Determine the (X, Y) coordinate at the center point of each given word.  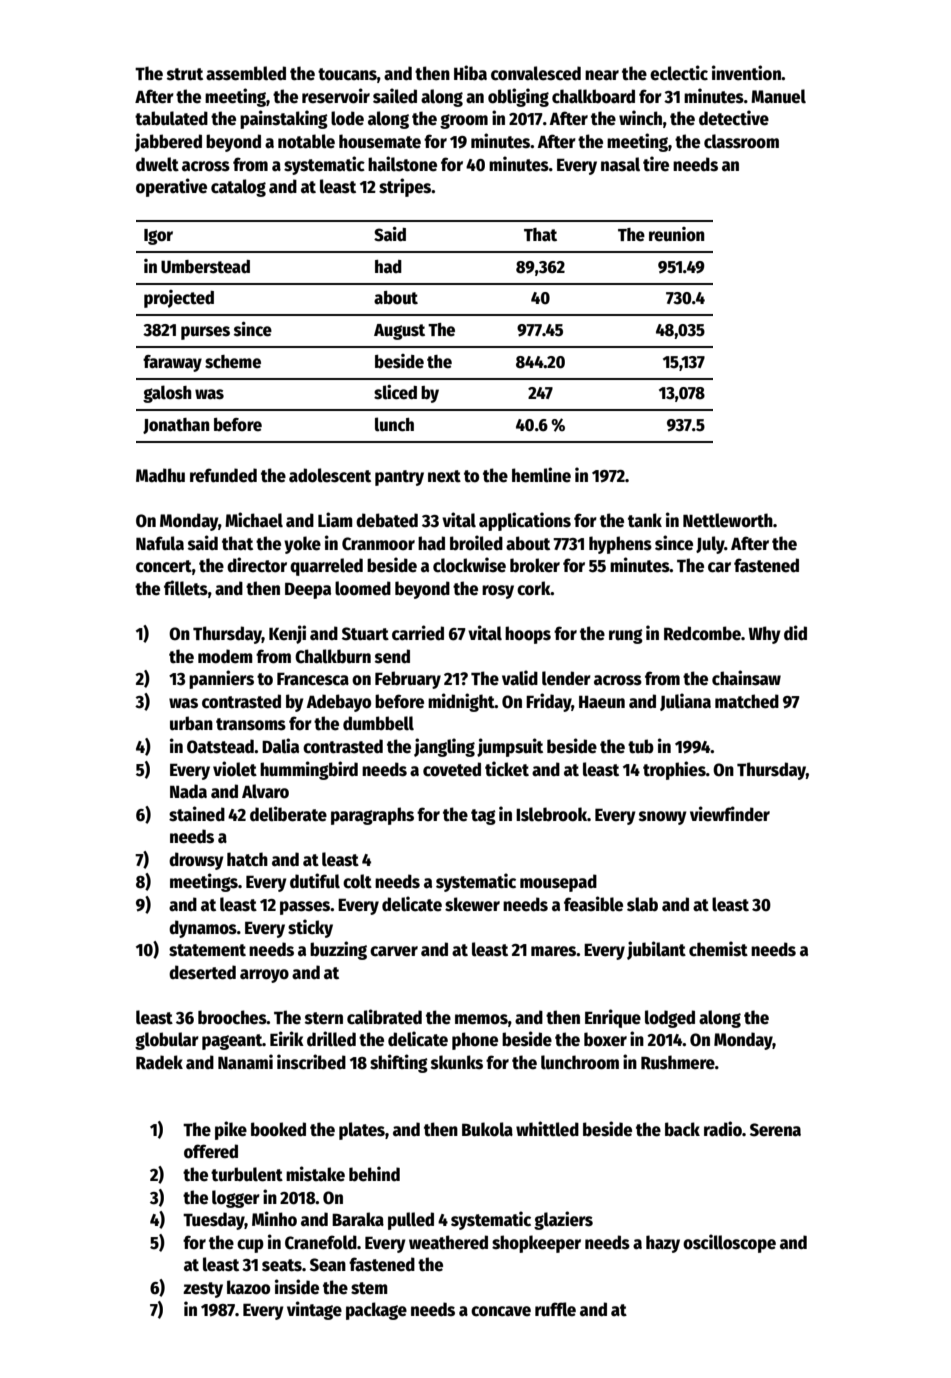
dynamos (203, 929)
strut (185, 74)
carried (418, 633)
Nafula (160, 543)
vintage (314, 1310)
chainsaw (746, 678)
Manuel (778, 96)
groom (464, 121)
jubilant (656, 950)
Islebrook (551, 814)
